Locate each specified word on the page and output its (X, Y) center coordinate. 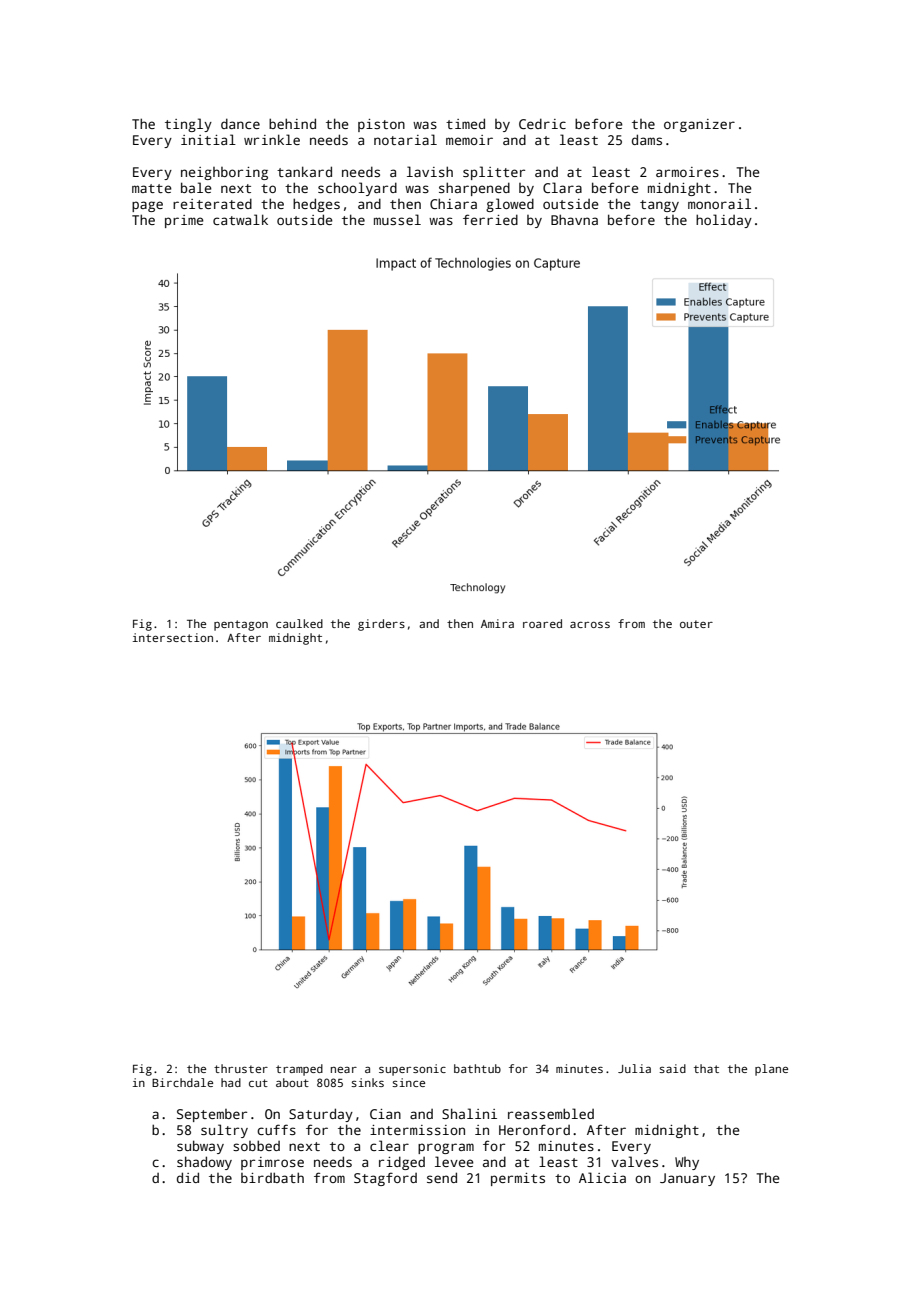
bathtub (477, 1068)
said (672, 1068)
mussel (397, 219)
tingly (188, 125)
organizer (699, 125)
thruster (241, 1068)
